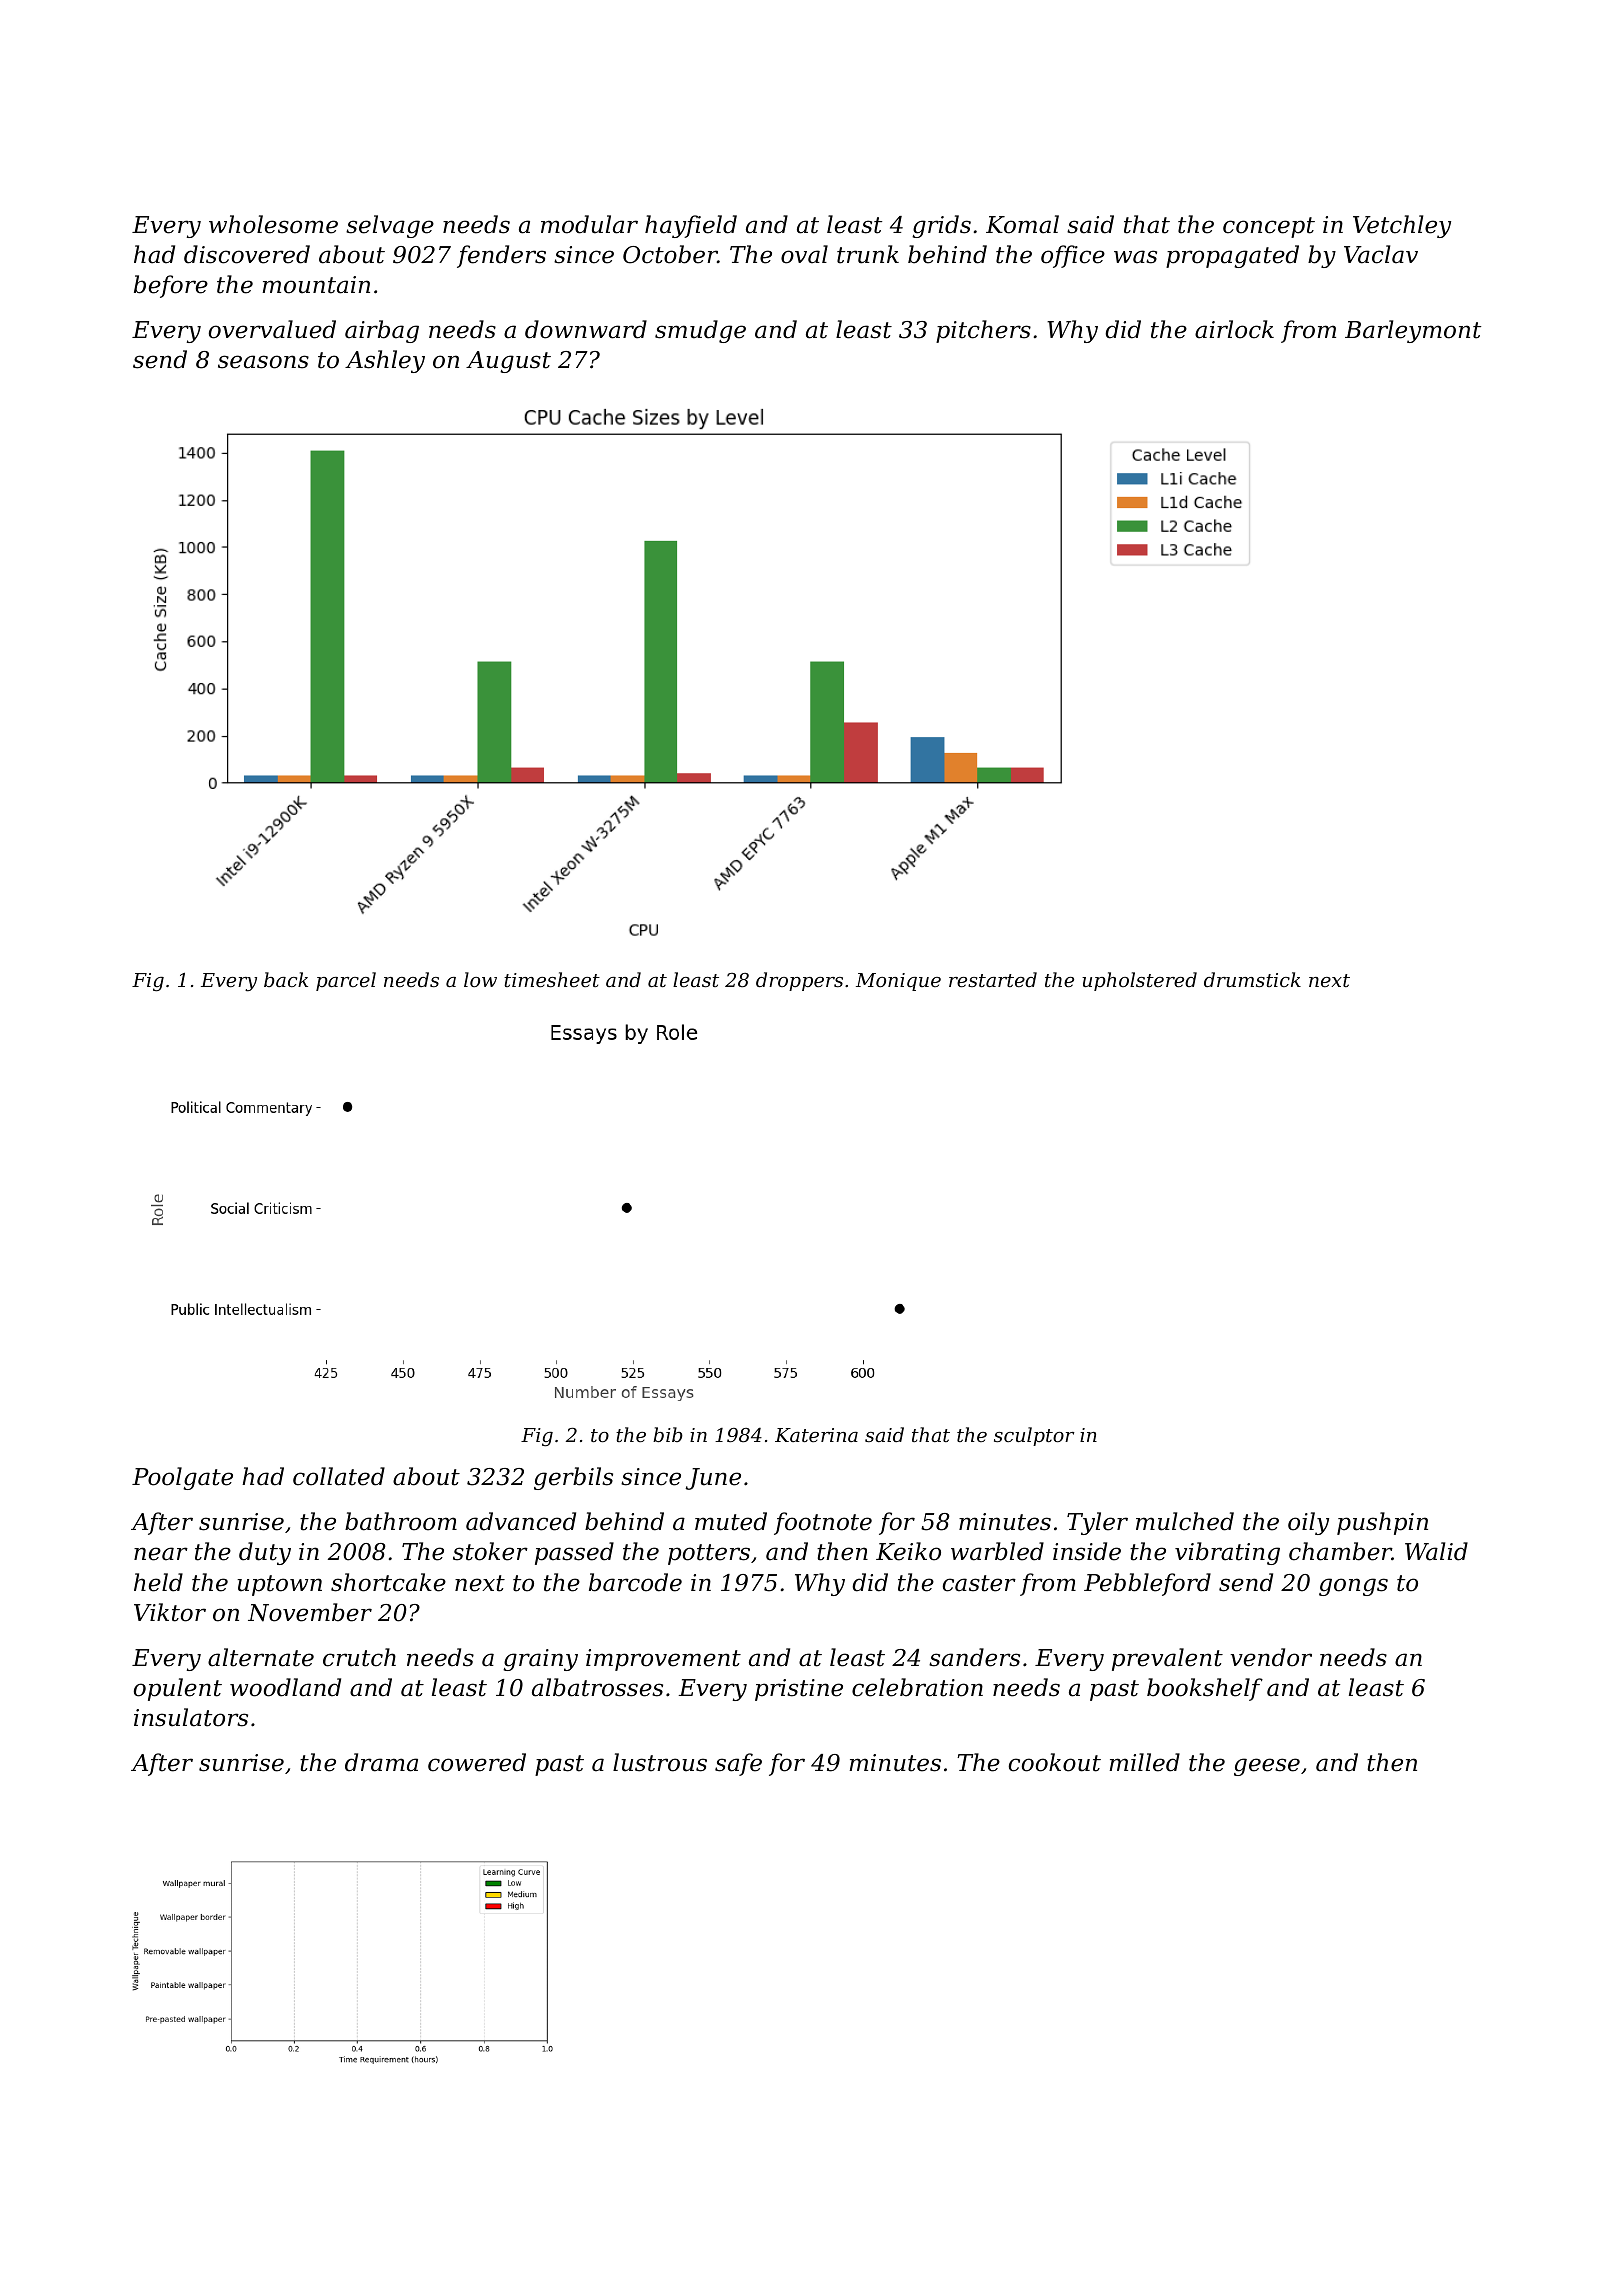  Describe the element at coordinates (1034, 1436) in the image. I see `sculptor` at that location.
